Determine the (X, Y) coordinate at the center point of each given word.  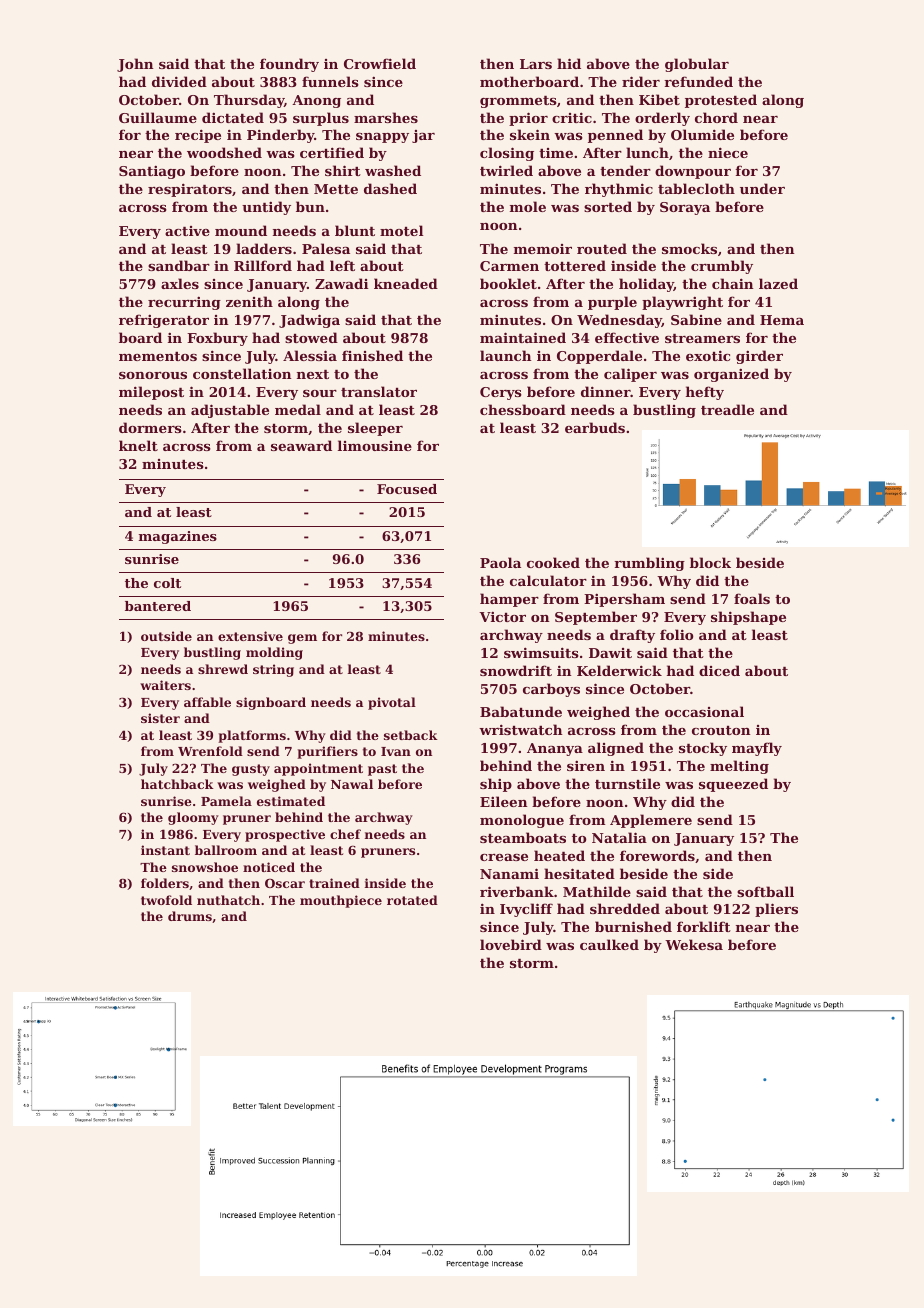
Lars (536, 64)
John (135, 65)
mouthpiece (341, 901)
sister (160, 718)
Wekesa (694, 944)
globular (697, 65)
